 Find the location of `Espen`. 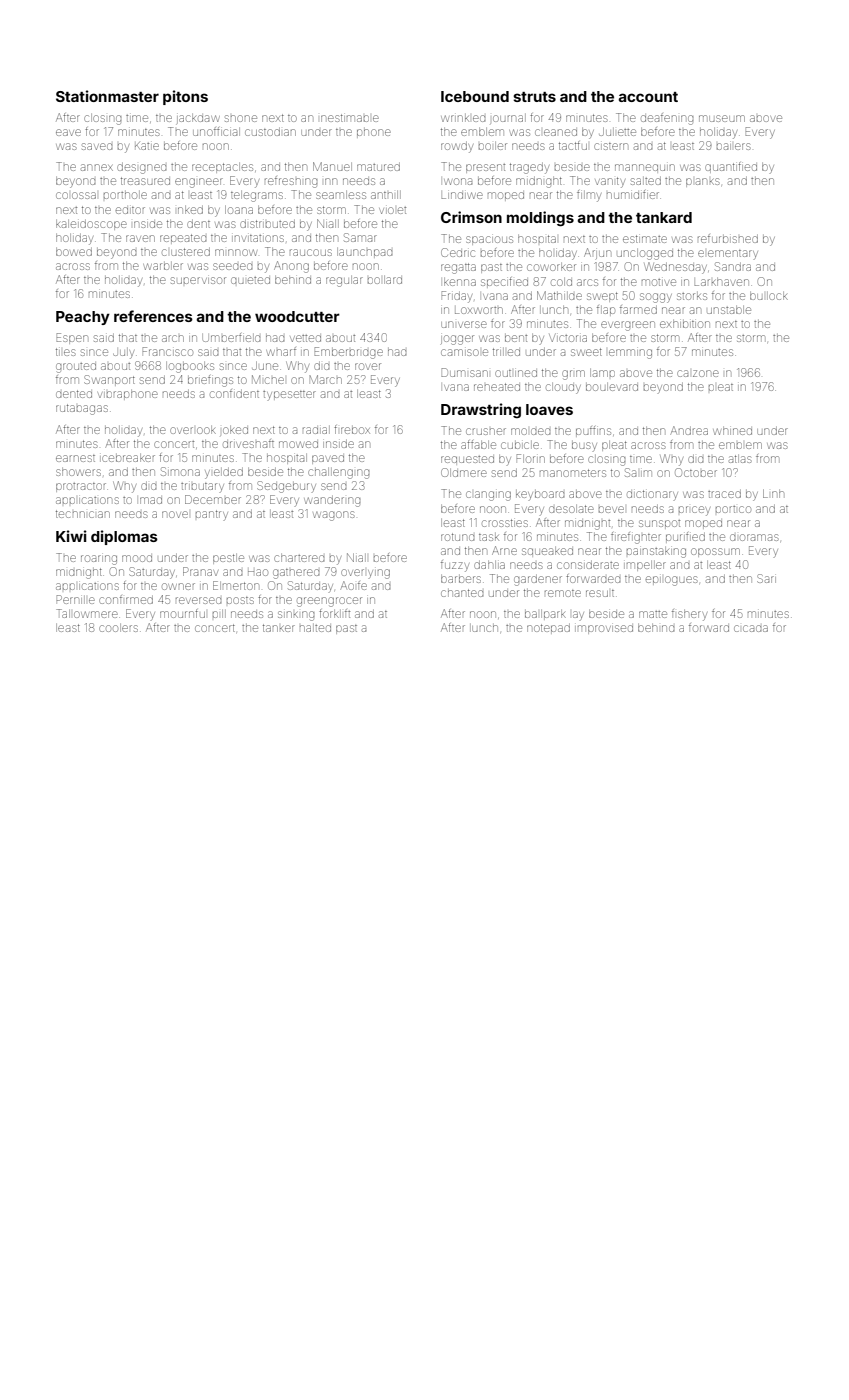

Espen is located at coordinates (72, 338).
